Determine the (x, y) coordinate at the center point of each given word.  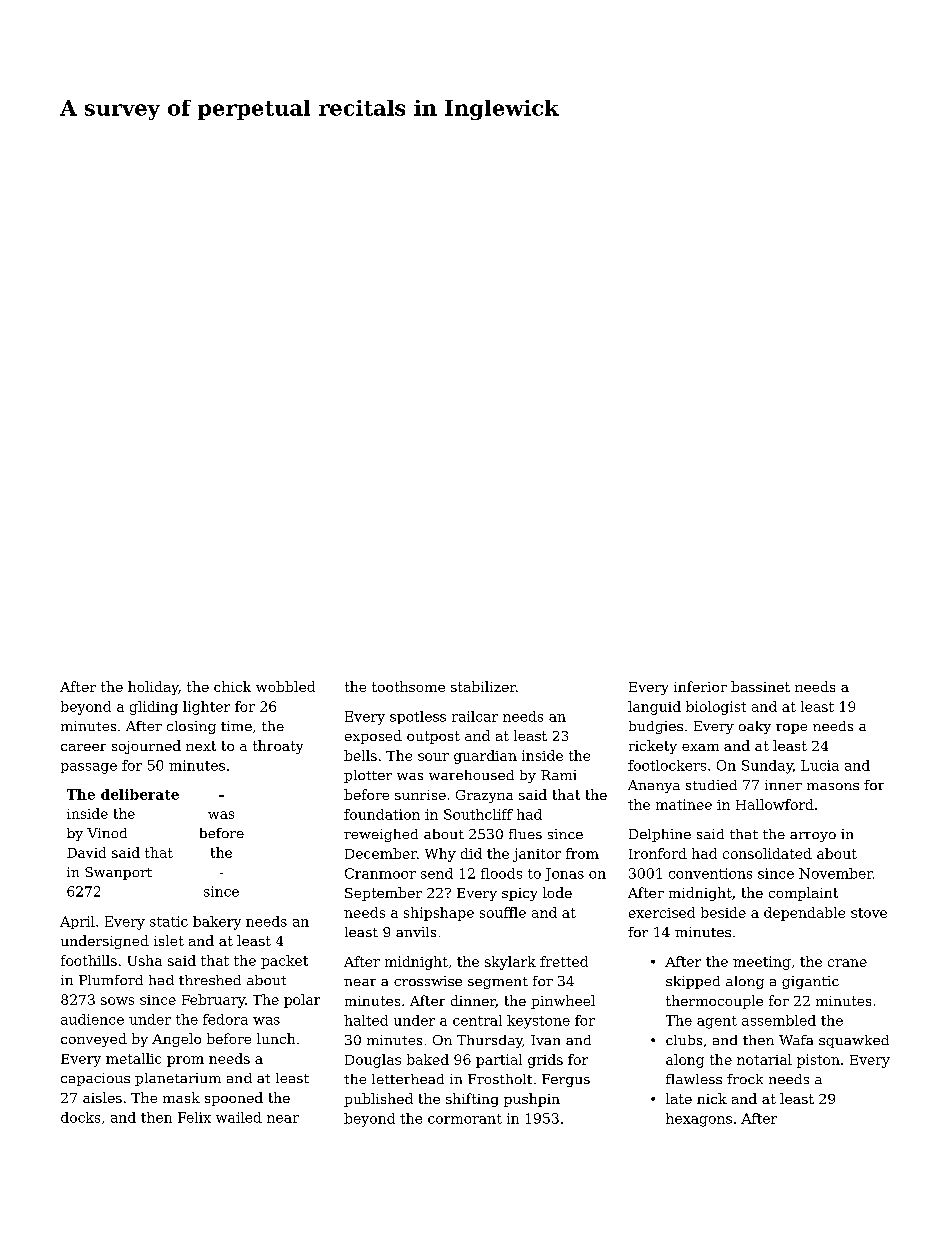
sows (117, 1001)
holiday (153, 688)
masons (833, 786)
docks (80, 1117)
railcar (475, 716)
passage (89, 768)
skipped (693, 982)
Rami (558, 775)
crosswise (428, 981)
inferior (700, 686)
